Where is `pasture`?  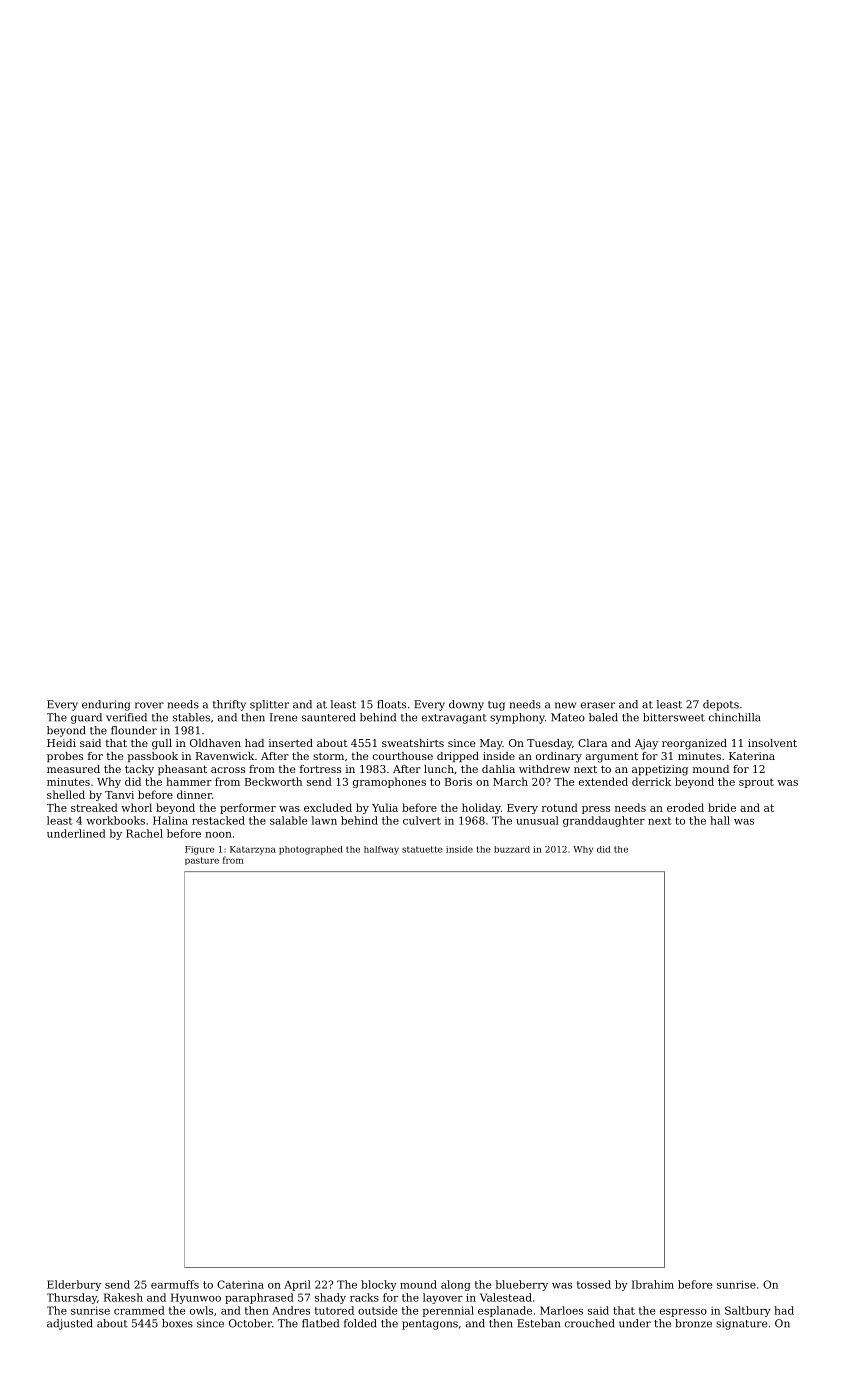 pasture is located at coordinates (202, 861).
